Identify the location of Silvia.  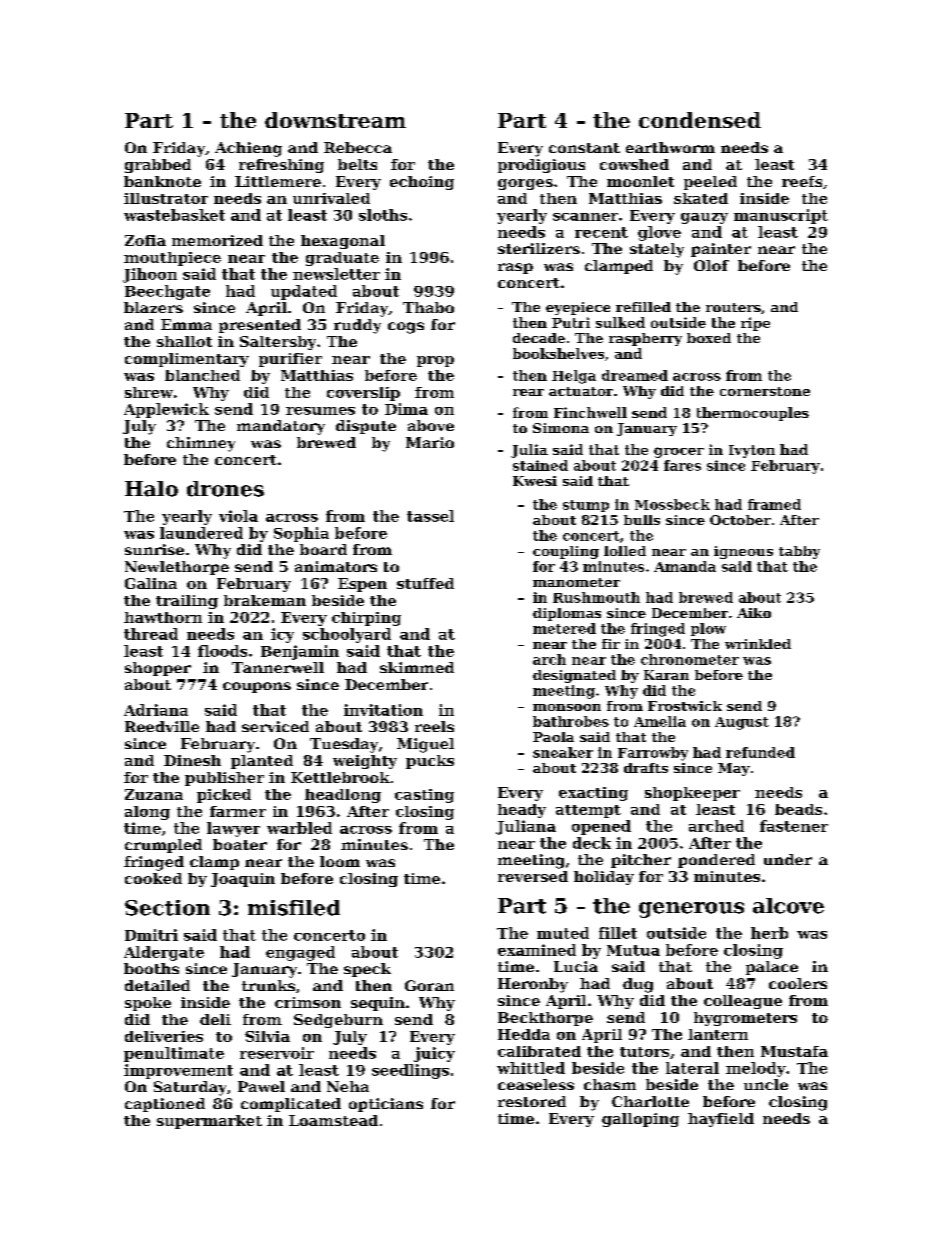
(267, 1036).
